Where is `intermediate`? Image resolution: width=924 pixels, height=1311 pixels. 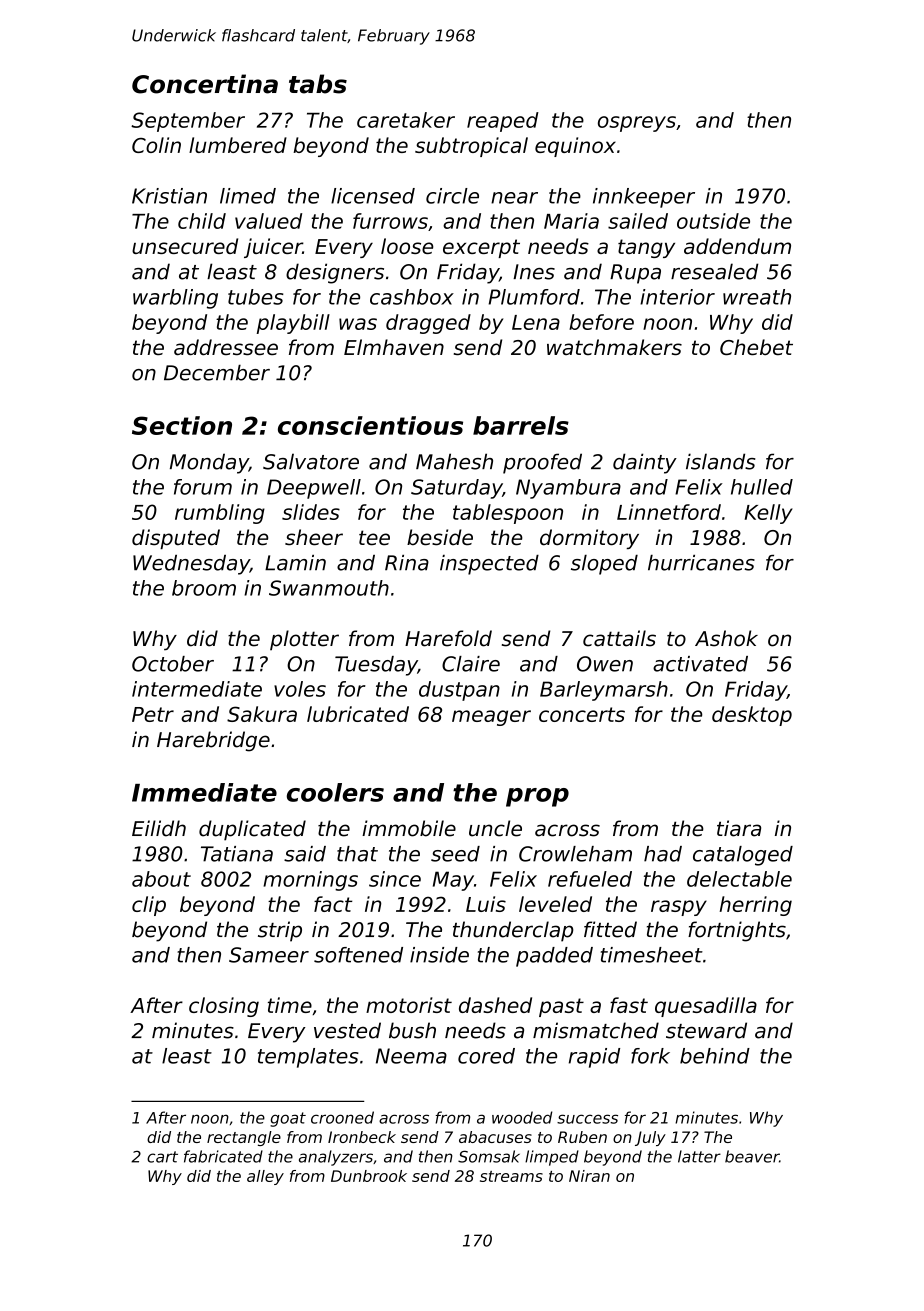 intermediate is located at coordinates (197, 689).
